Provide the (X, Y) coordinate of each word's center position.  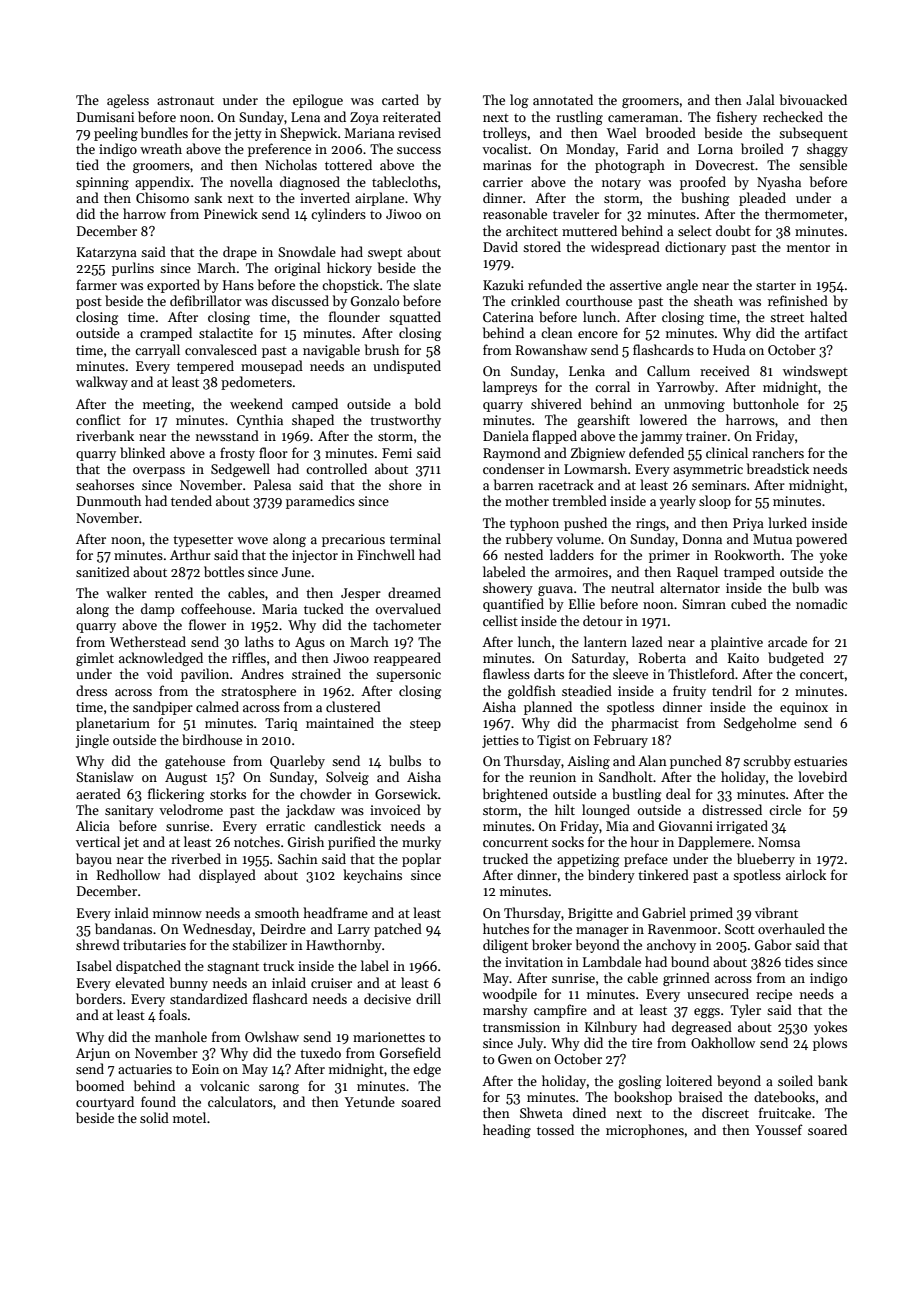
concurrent (515, 842)
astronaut (185, 100)
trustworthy (405, 421)
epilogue (318, 101)
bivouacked (813, 99)
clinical (727, 452)
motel (189, 1117)
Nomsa (779, 842)
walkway (102, 383)
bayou (94, 860)
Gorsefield (410, 1052)
